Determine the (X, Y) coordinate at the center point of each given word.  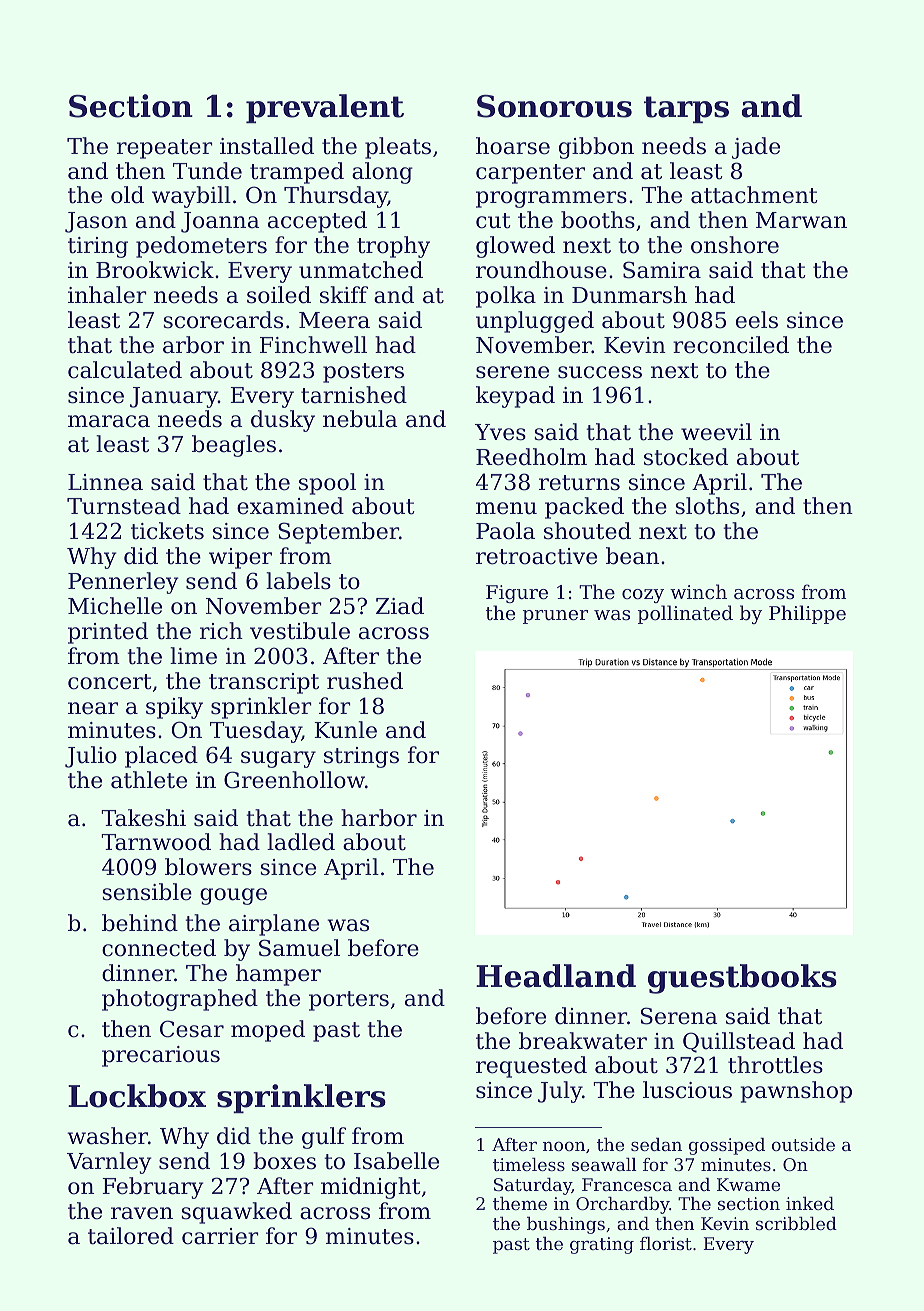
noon (564, 1146)
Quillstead (739, 1042)
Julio (91, 757)
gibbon (596, 148)
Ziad (400, 606)
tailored (131, 1236)
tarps (686, 109)
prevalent (325, 108)
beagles (234, 446)
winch (698, 591)
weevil (716, 432)
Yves (500, 432)
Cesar (192, 1029)
